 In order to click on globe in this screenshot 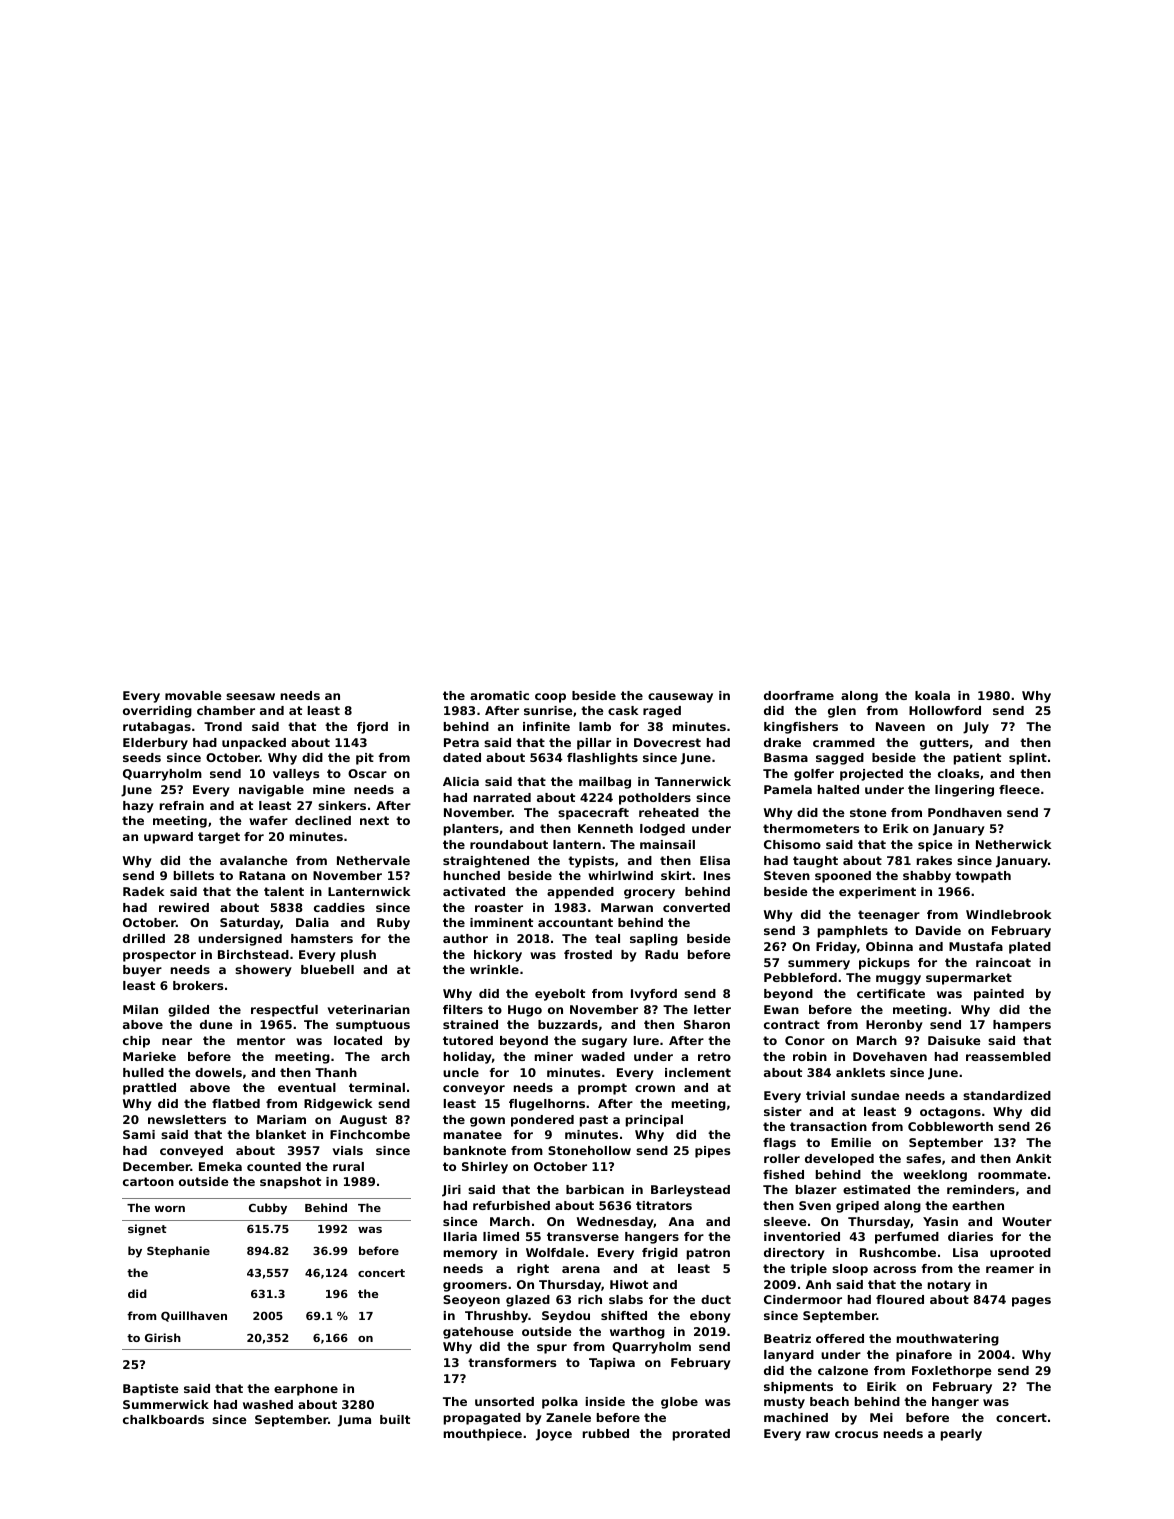, I will do `click(679, 1403)`.
